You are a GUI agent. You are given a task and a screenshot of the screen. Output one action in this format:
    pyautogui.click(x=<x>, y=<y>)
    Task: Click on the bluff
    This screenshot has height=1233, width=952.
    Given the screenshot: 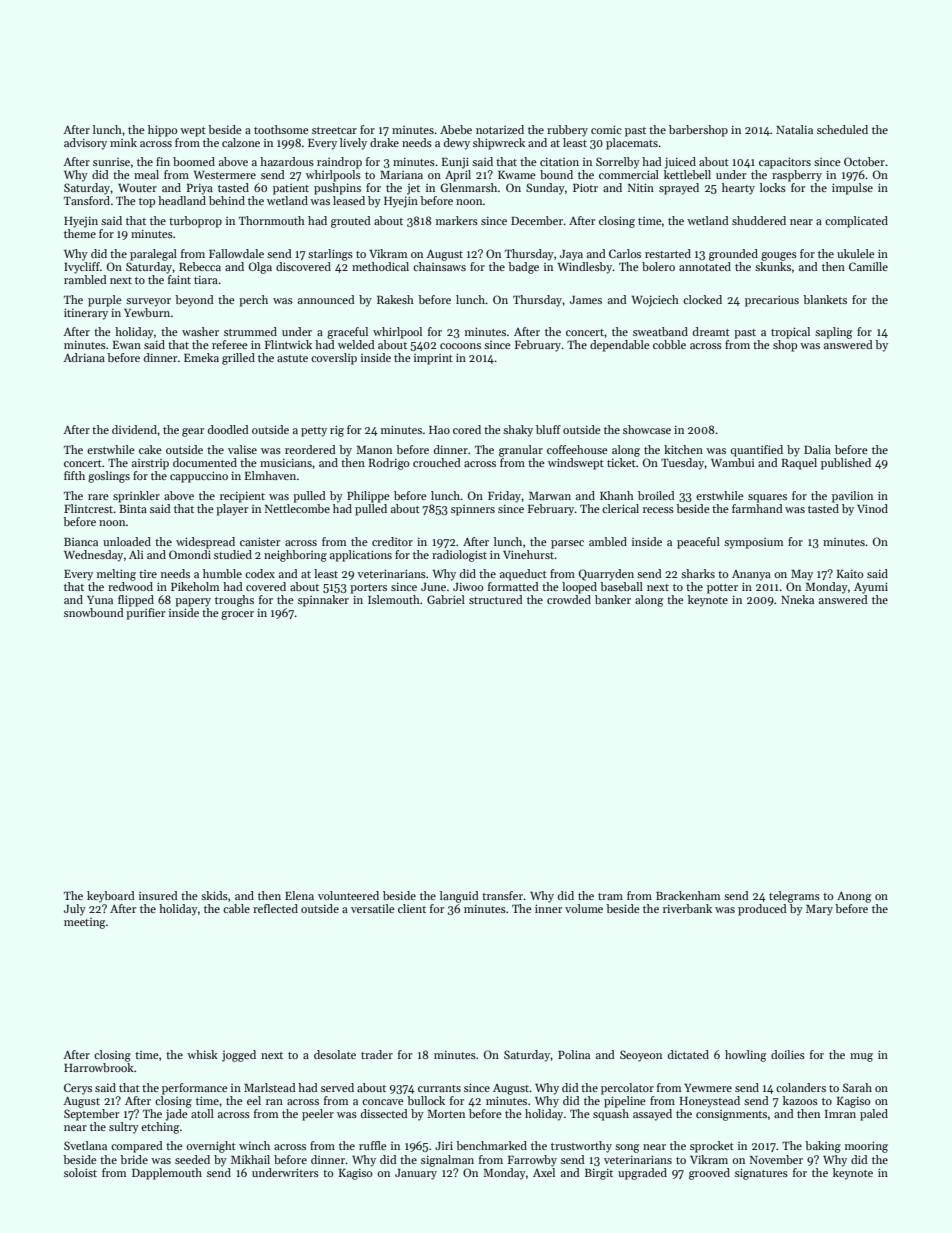 What is the action you would take?
    pyautogui.click(x=548, y=429)
